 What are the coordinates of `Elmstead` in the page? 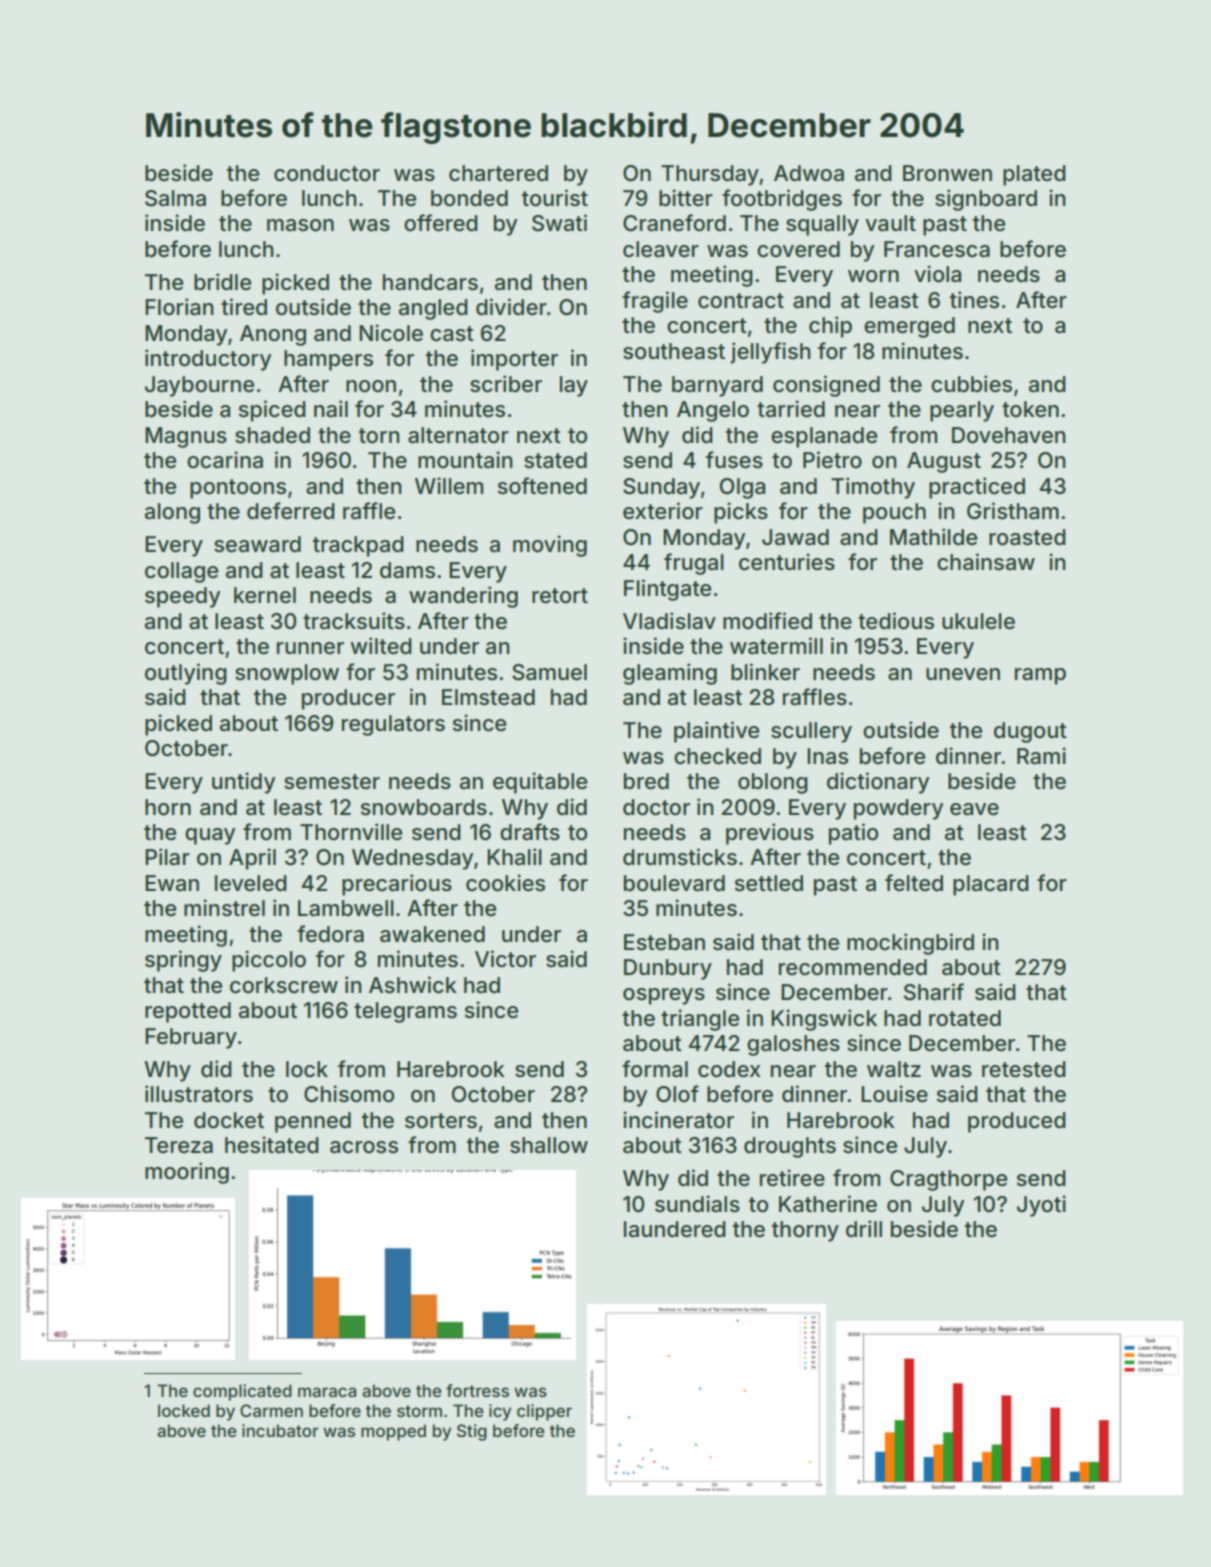 It's located at (488, 697).
